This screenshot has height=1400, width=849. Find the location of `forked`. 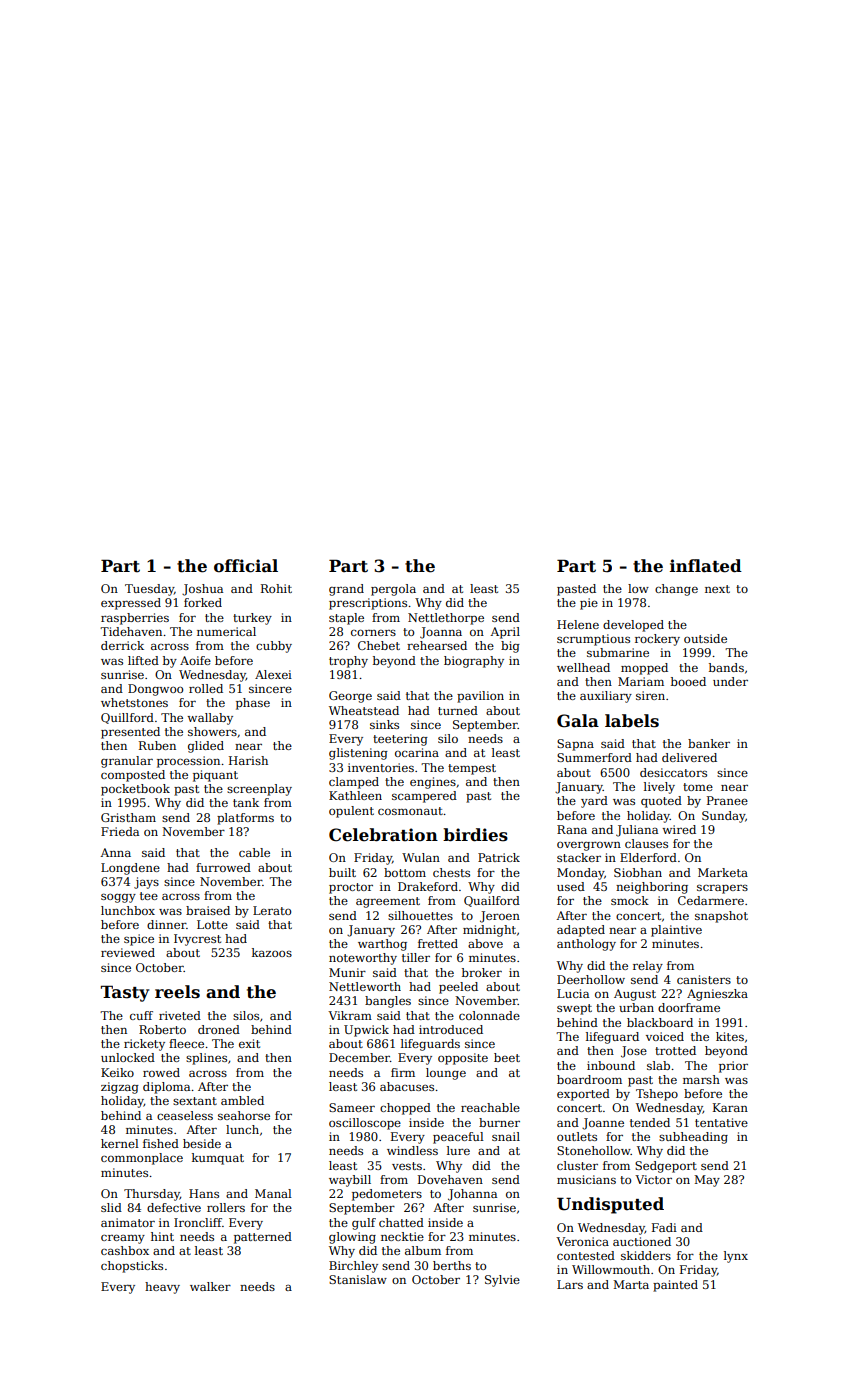

forked is located at coordinates (203, 602).
